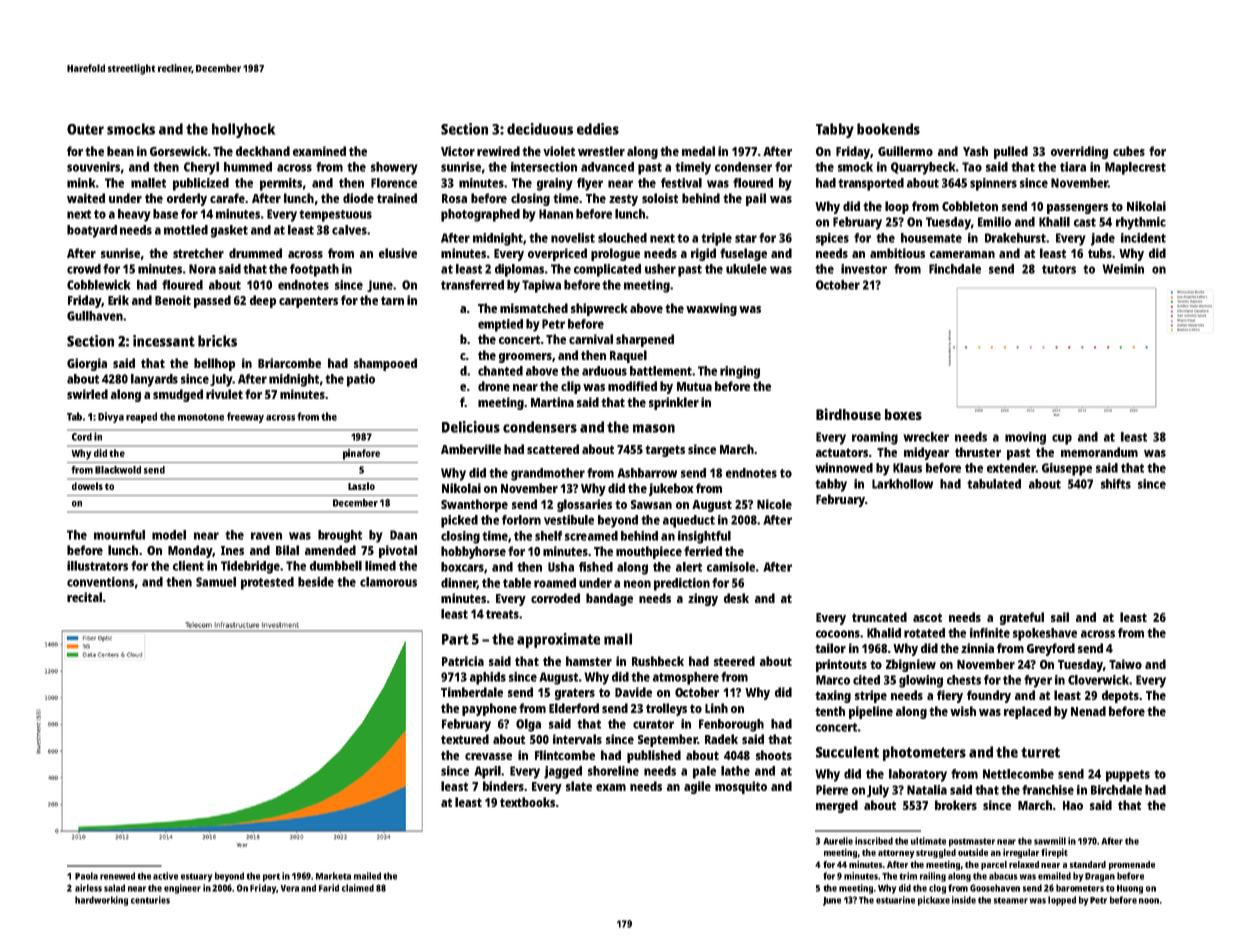 The width and height of the image is (1233, 952). I want to click on client, so click(188, 566).
